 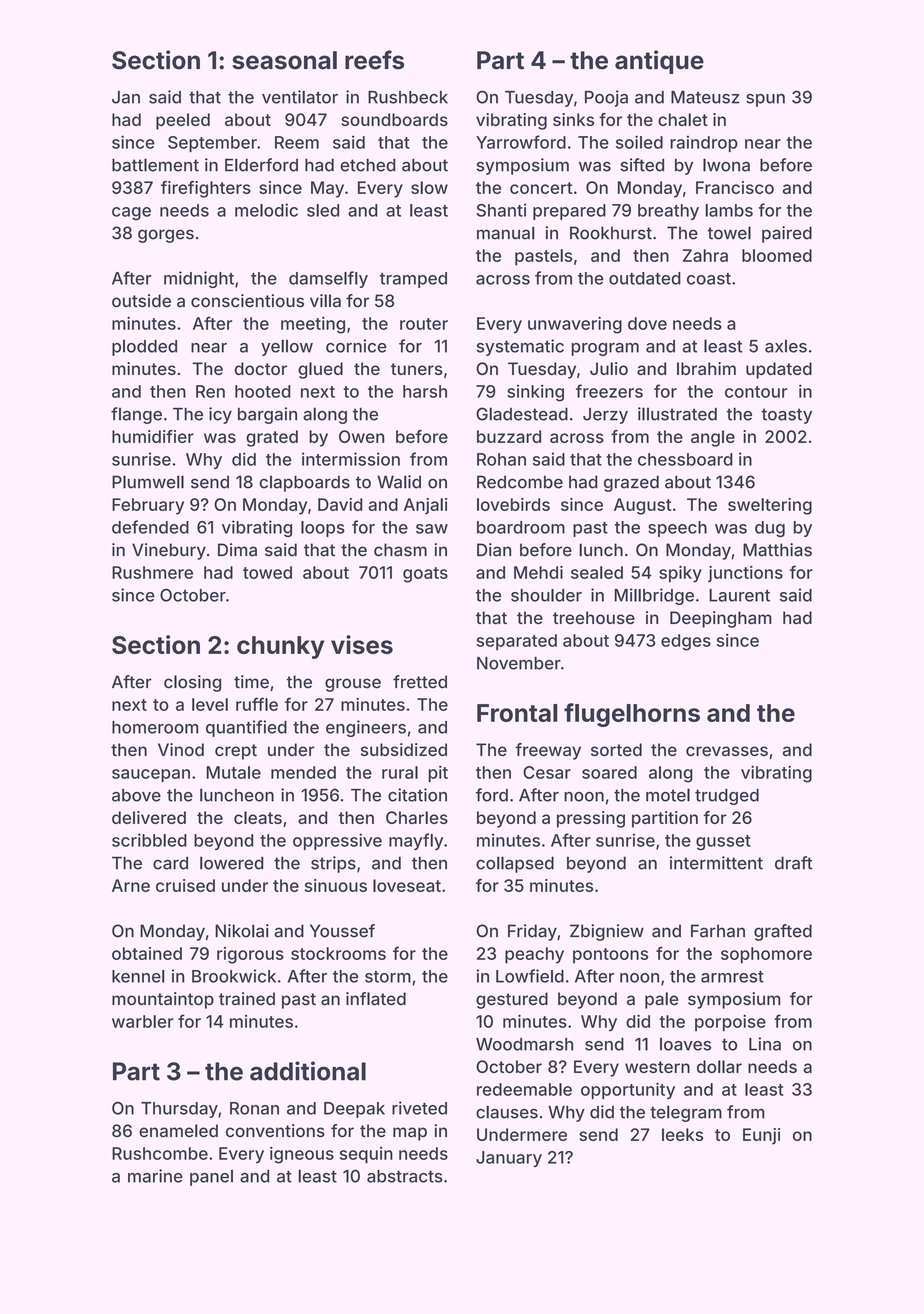 I want to click on gusset, so click(x=723, y=843).
